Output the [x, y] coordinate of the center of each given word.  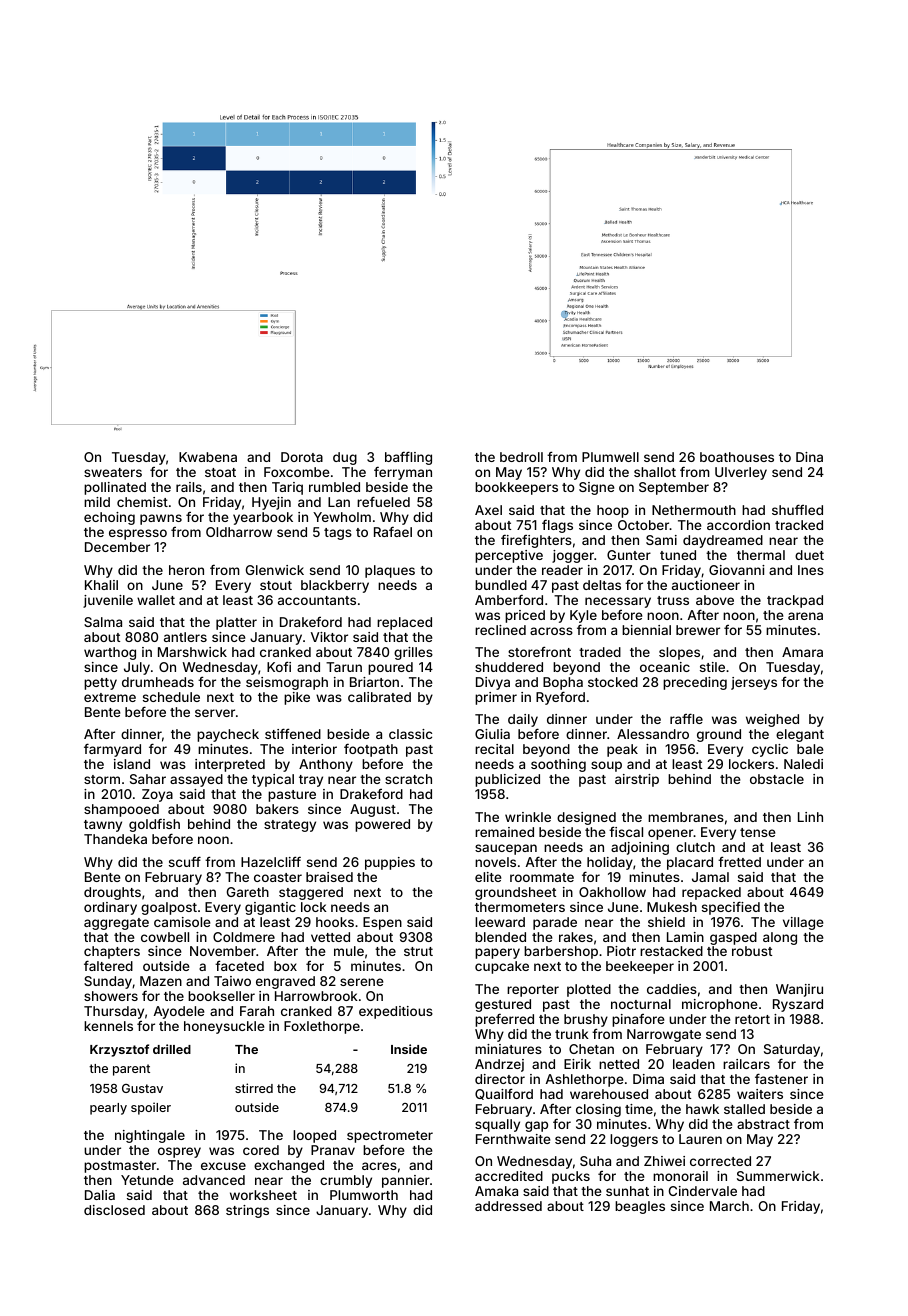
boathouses [737, 457]
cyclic [770, 750]
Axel [488, 510]
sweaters [113, 472]
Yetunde [147, 1180]
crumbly [346, 1181]
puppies [390, 863]
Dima [648, 1079]
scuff [185, 861]
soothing [558, 765]
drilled [172, 1049]
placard [690, 863]
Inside [409, 1049]
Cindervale [703, 1191]
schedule [171, 697]
